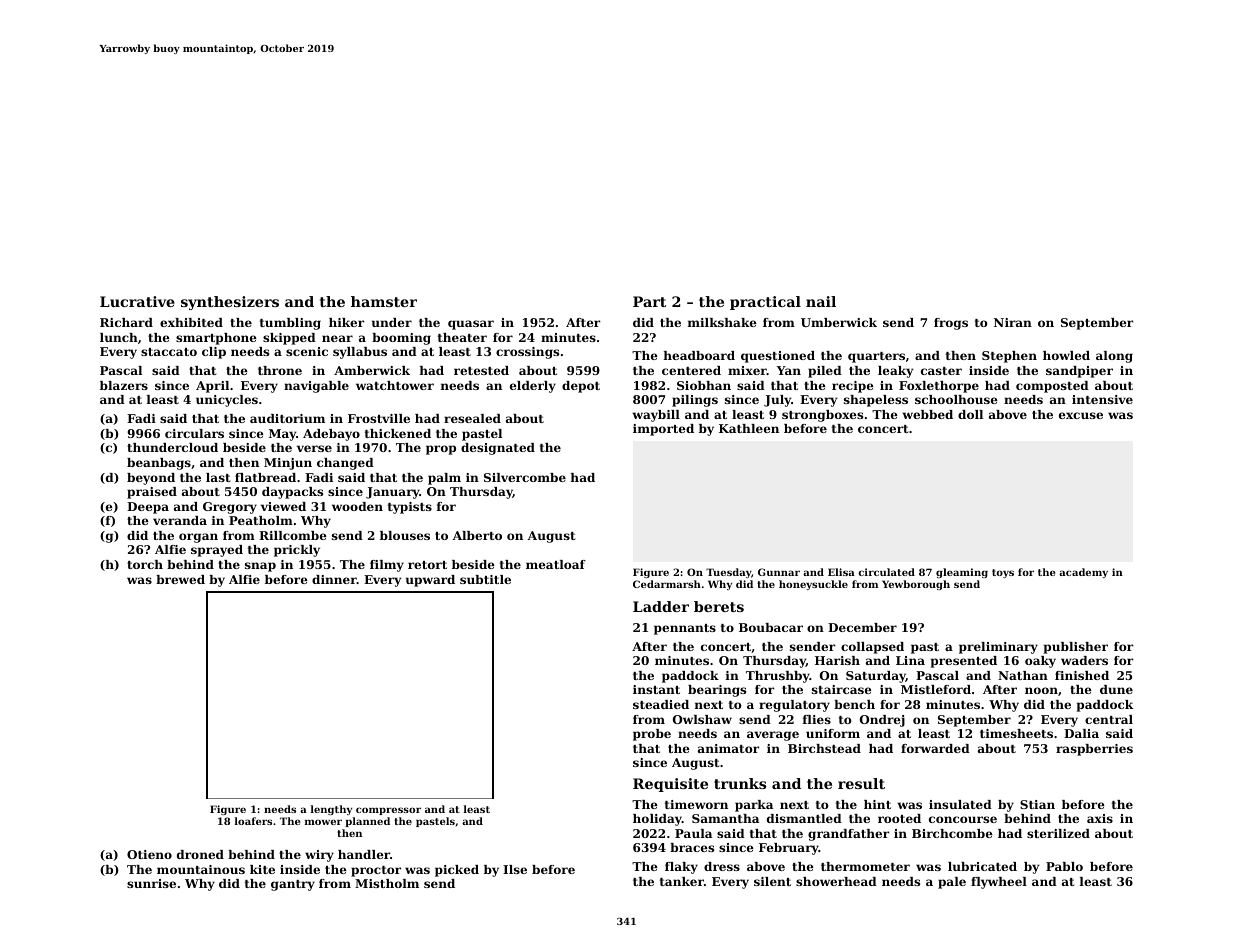  What do you see at coordinates (262, 869) in the document?
I see `kite` at bounding box center [262, 869].
